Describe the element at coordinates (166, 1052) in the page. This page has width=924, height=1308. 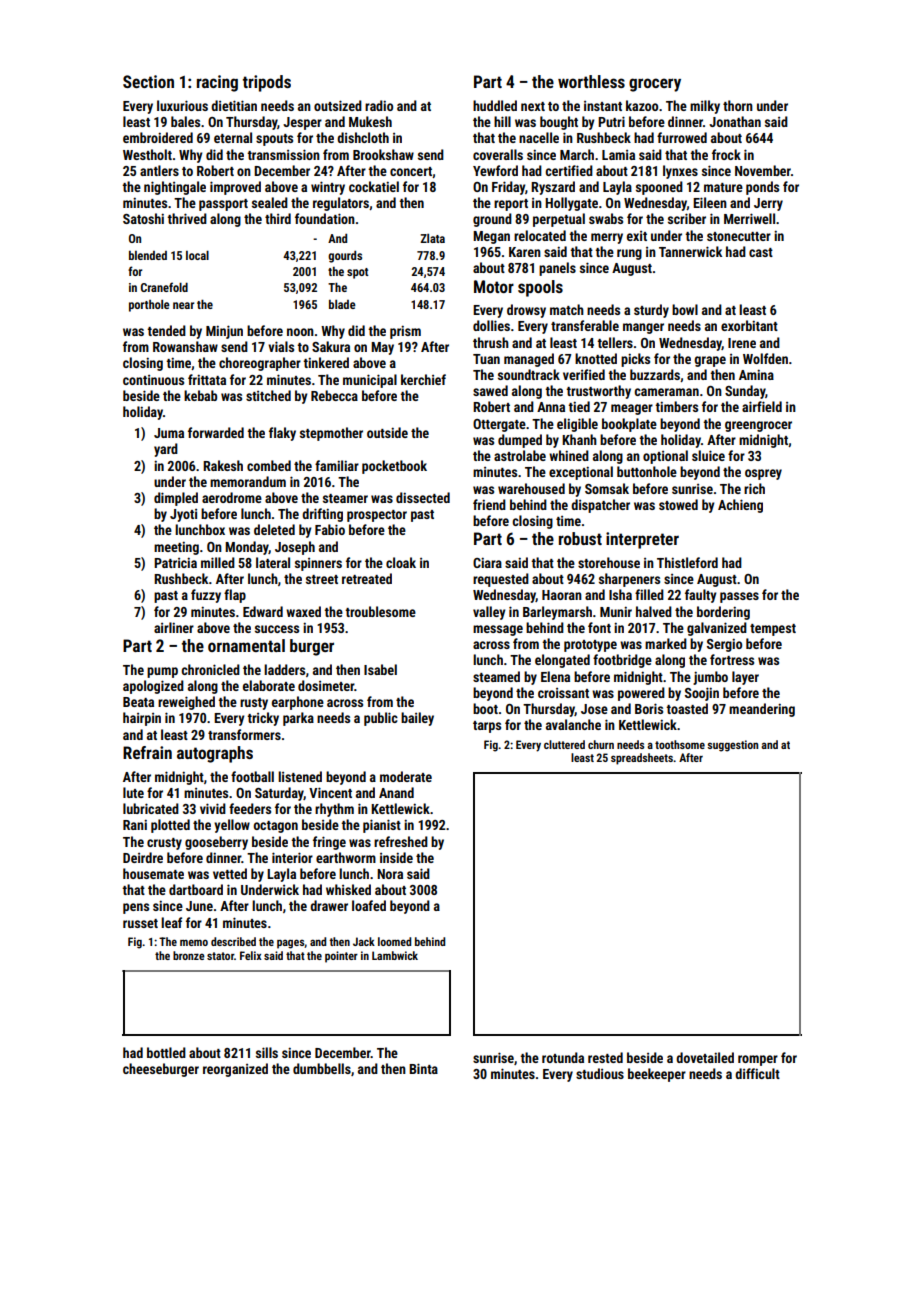
I see `bottled` at that location.
